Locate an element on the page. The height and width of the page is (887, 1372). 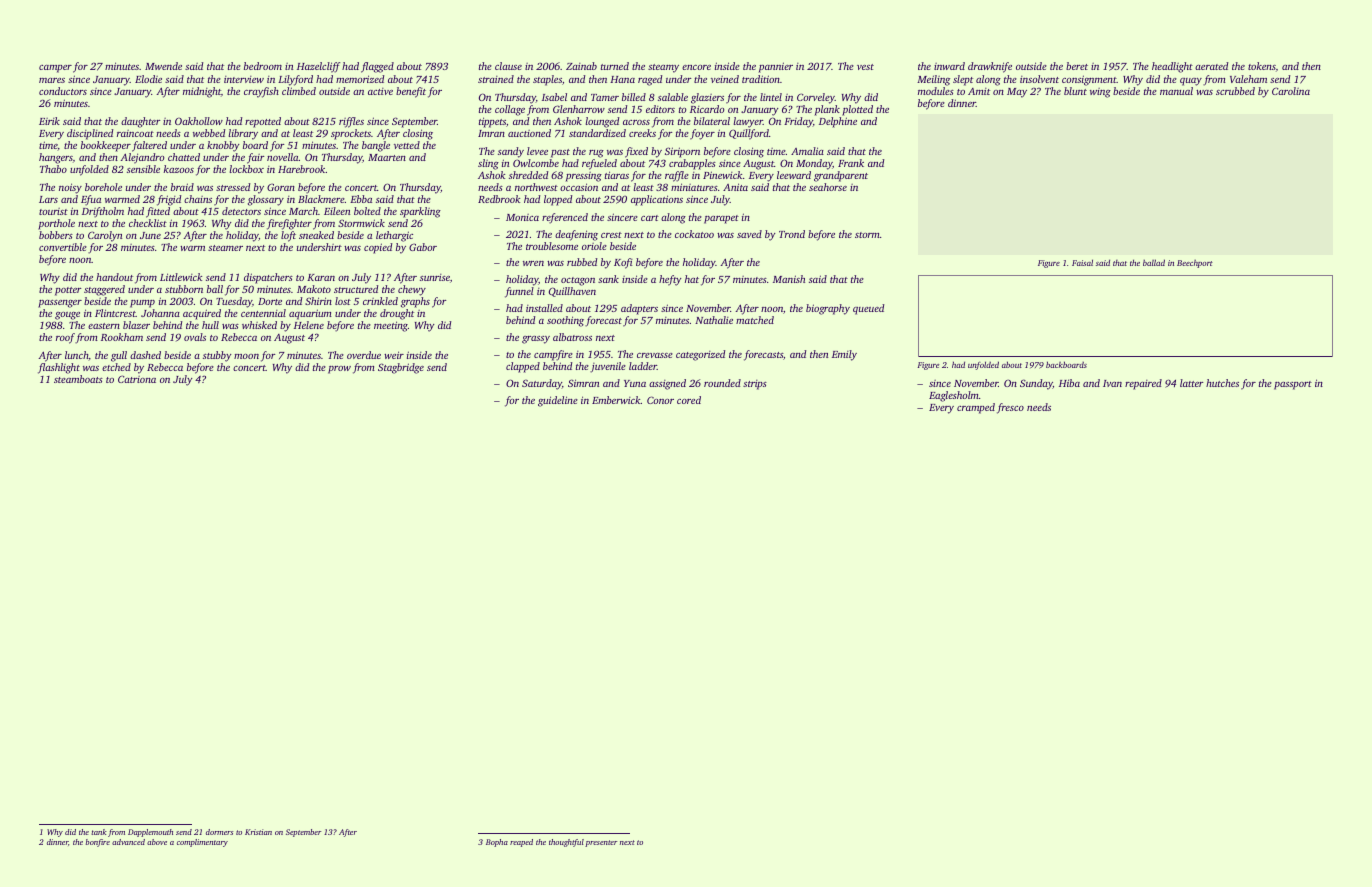
strips is located at coordinates (755, 385).
